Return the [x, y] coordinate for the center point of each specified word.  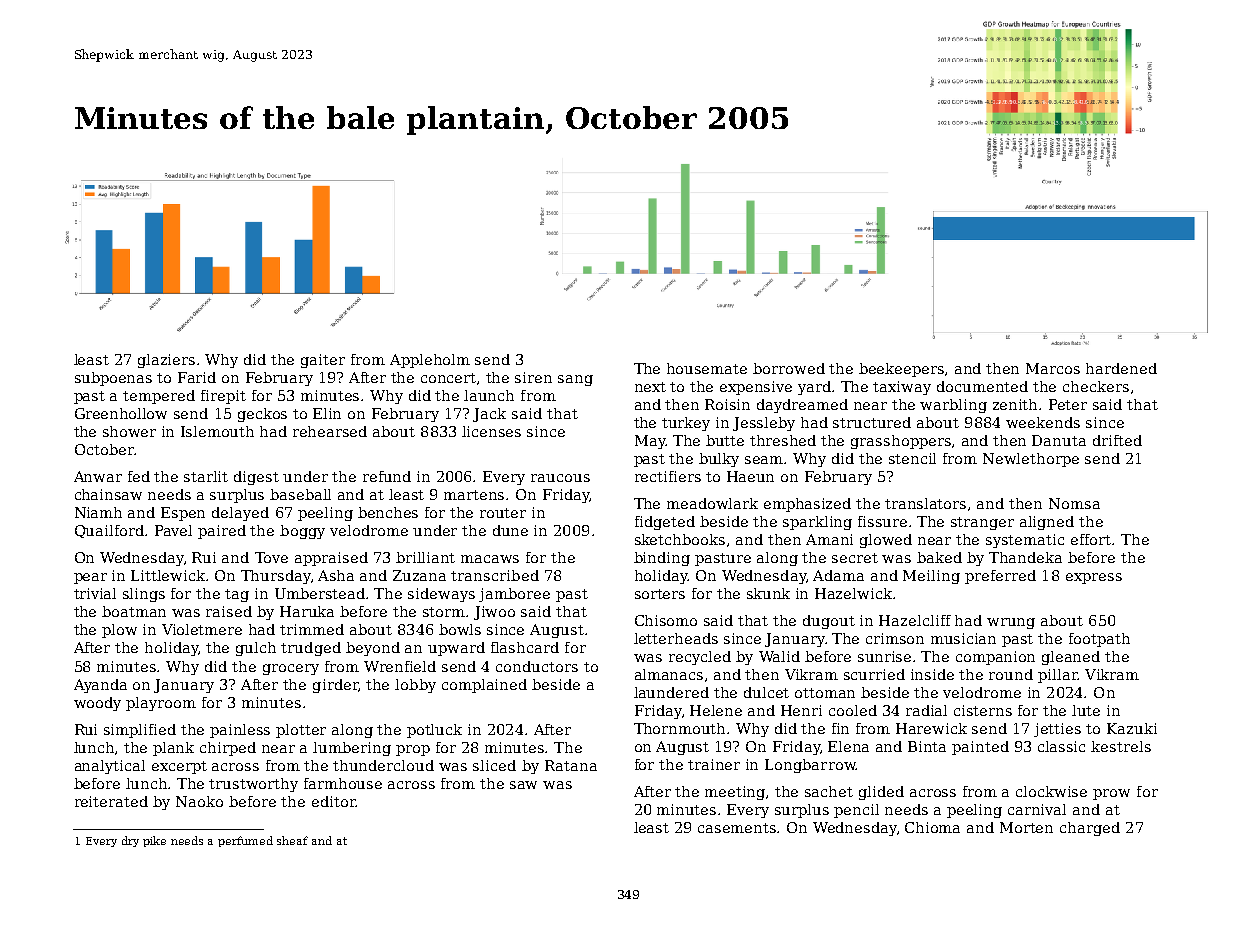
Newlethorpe [1031, 460]
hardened [1121, 368]
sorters [660, 594]
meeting [735, 793]
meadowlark [712, 503]
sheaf [292, 840]
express [1094, 578]
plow [119, 631]
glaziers [166, 361]
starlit [206, 476]
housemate [707, 368]
